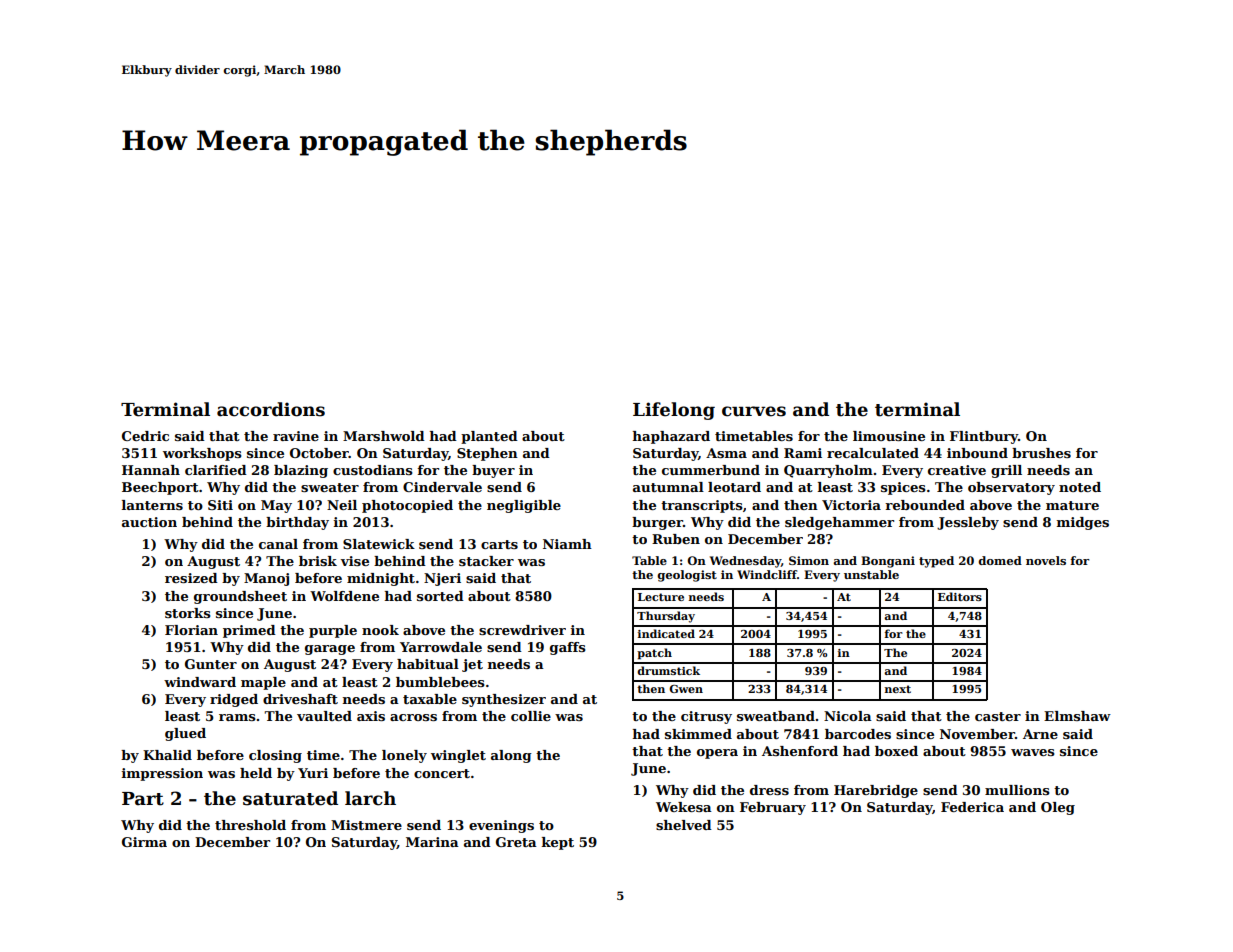 The image size is (1233, 952). Describe the element at coordinates (898, 689) in the screenshot. I see `next` at that location.
